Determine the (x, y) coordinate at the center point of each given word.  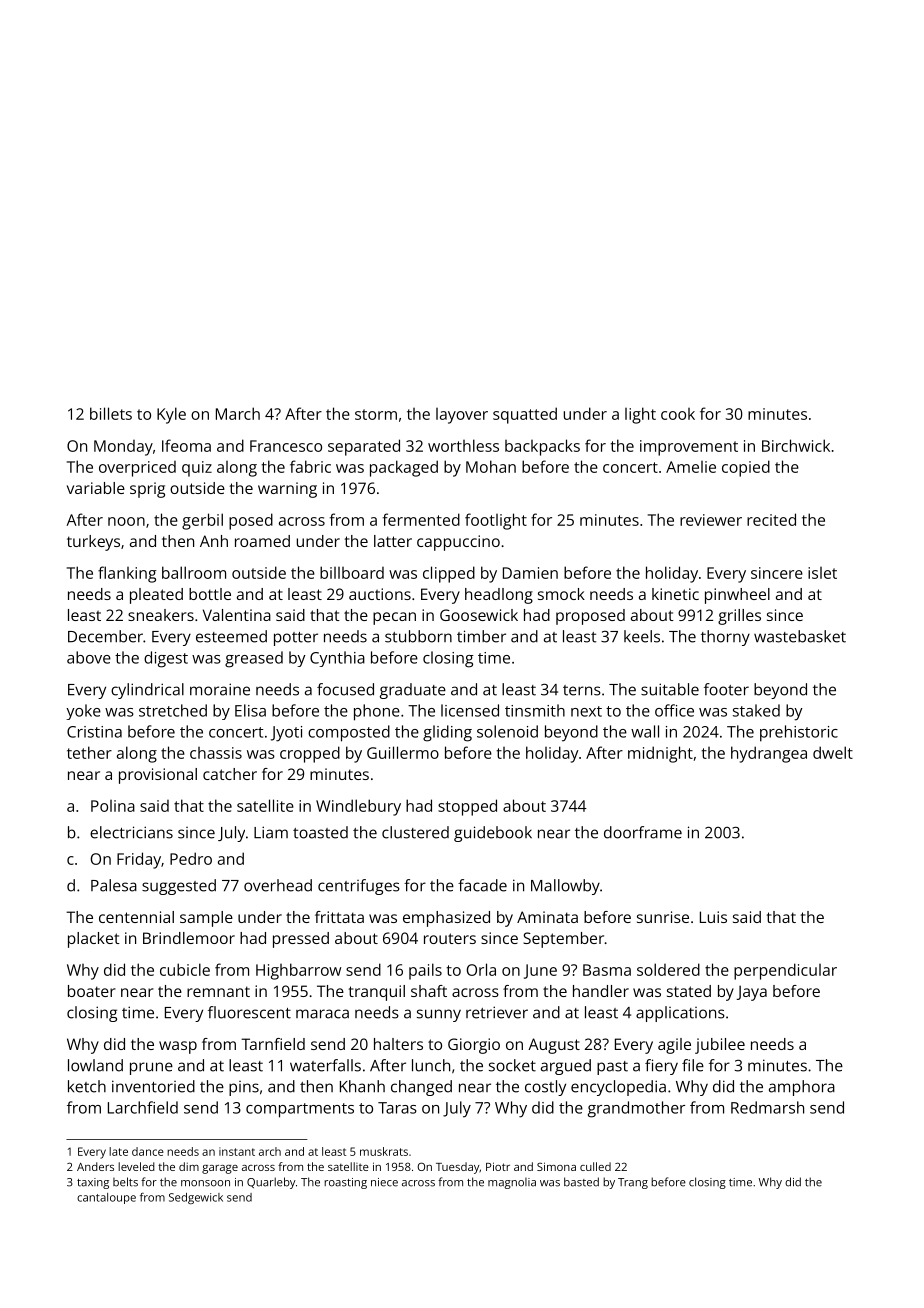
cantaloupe (106, 1198)
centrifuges (359, 887)
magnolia (512, 1183)
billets (111, 413)
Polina (113, 806)
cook (678, 414)
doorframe (643, 832)
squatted (525, 415)
